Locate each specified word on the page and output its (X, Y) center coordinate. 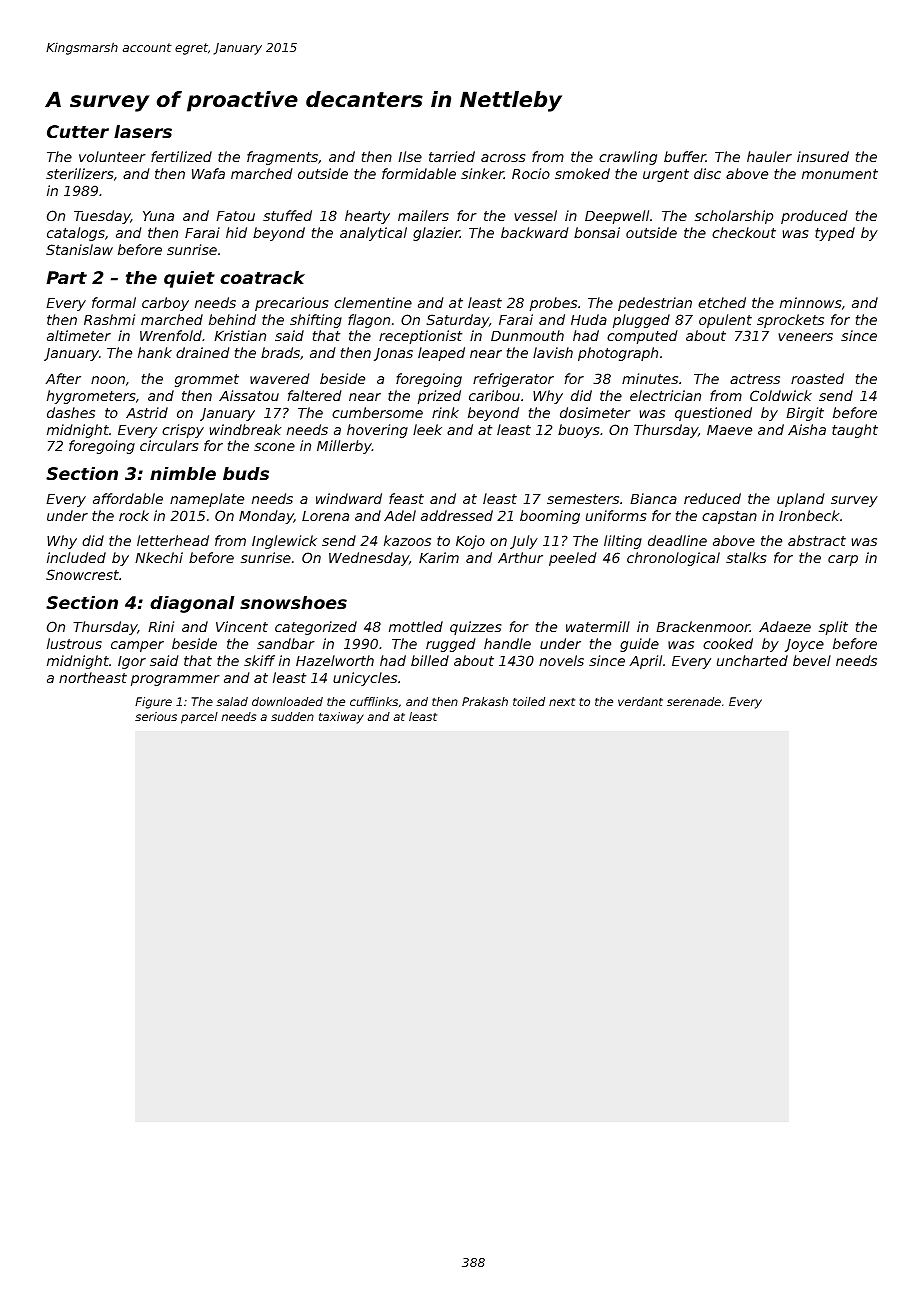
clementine (373, 302)
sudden (292, 716)
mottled (416, 626)
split (833, 628)
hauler (769, 156)
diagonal (192, 604)
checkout (744, 232)
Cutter (78, 131)
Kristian (240, 335)
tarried (452, 156)
